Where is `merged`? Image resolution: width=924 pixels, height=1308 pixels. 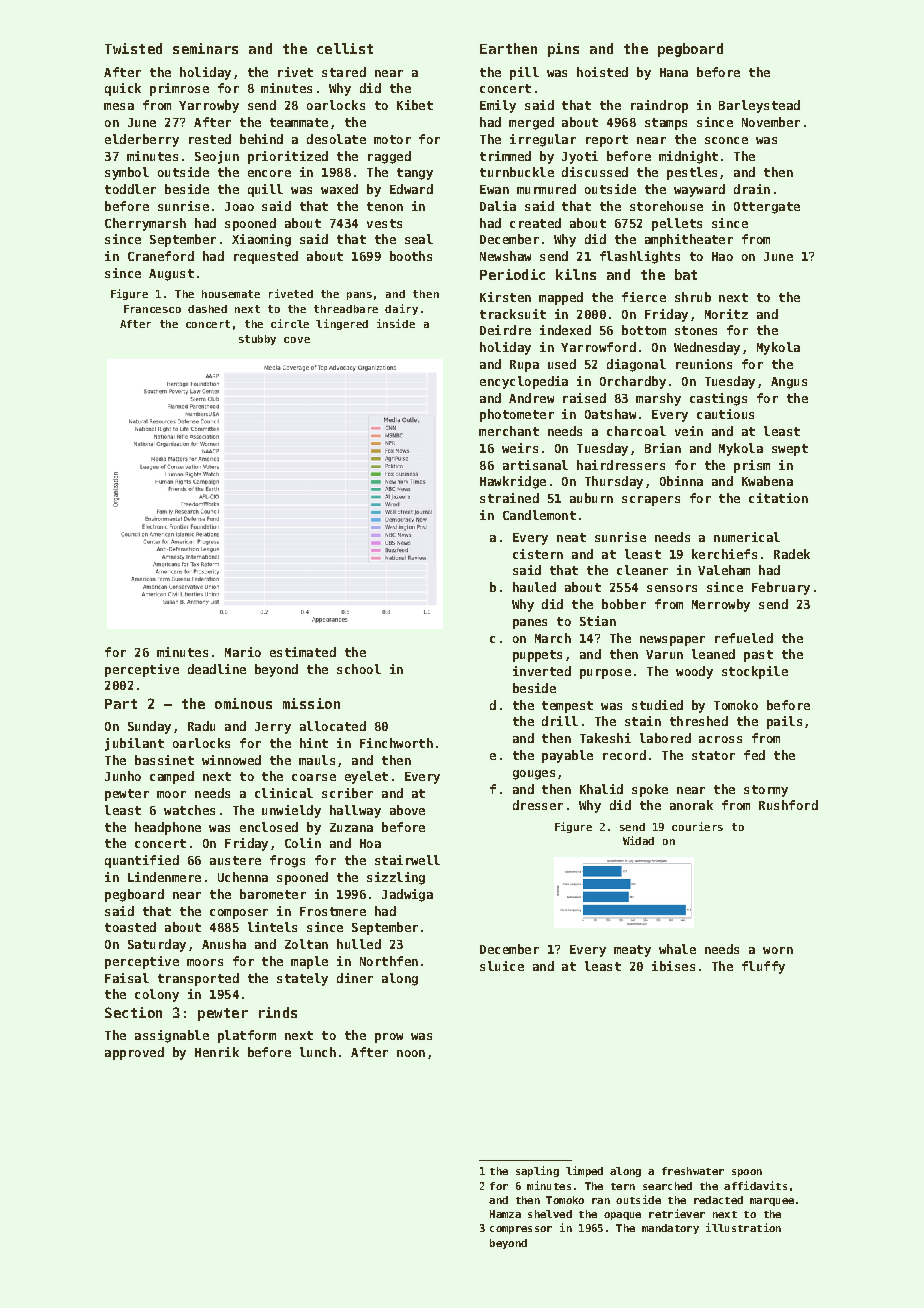
merged is located at coordinates (531, 123).
